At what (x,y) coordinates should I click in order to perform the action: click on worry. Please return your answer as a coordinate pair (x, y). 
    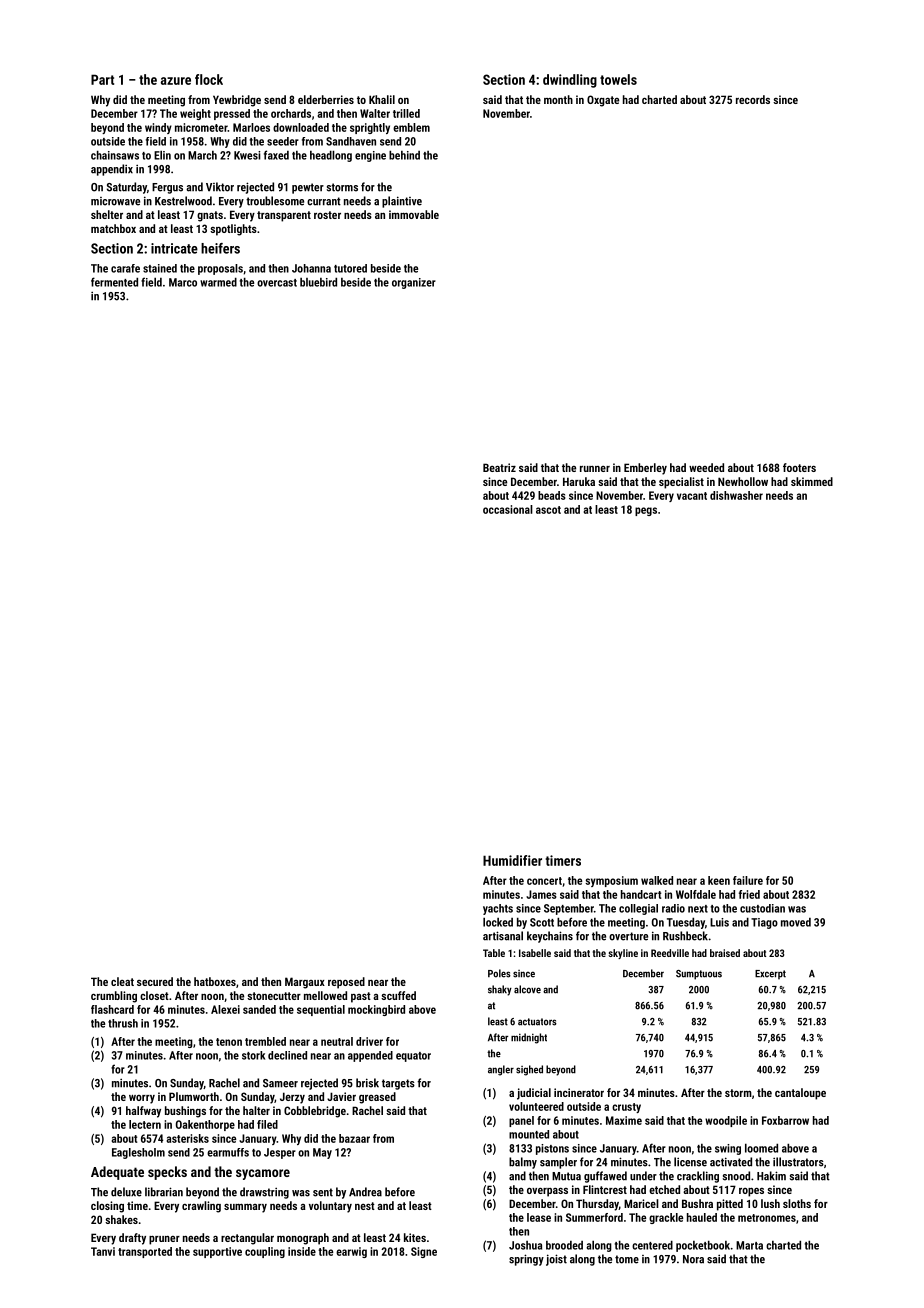
    Looking at the image, I should click on (142, 1099).
